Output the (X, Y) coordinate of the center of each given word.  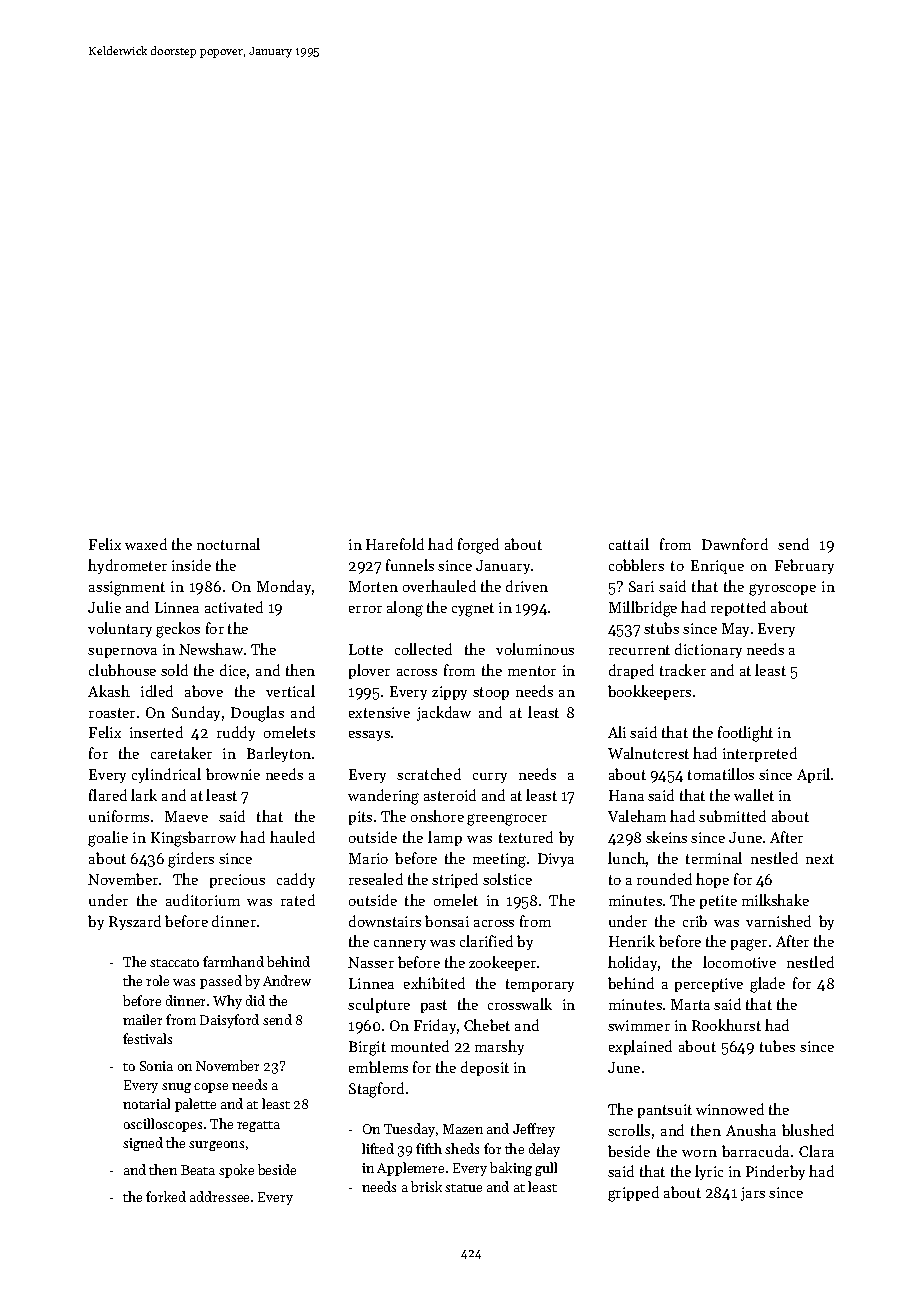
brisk (426, 1186)
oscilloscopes (163, 1125)
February (804, 566)
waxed (146, 544)
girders (191, 860)
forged (478, 546)
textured (526, 837)
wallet (754, 795)
